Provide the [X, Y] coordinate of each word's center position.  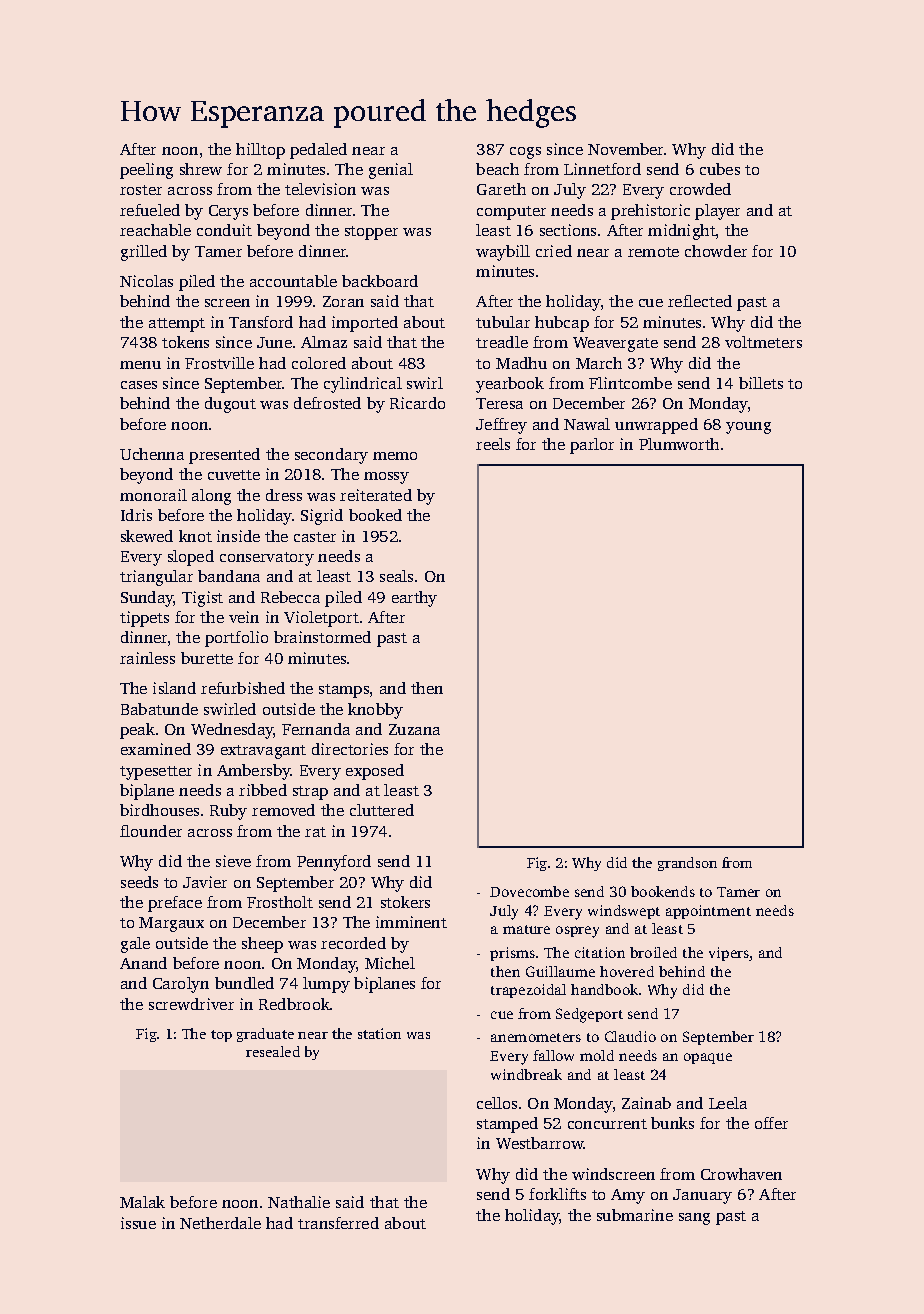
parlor [592, 446]
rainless [147, 658]
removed [283, 810]
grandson [687, 864]
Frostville [219, 363]
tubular [503, 322]
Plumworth [679, 444]
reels [493, 444]
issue [138, 1223]
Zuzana [414, 729]
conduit [224, 230]
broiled [653, 952]
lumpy [326, 985]
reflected [700, 301]
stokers [405, 902]
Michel [390, 963]
